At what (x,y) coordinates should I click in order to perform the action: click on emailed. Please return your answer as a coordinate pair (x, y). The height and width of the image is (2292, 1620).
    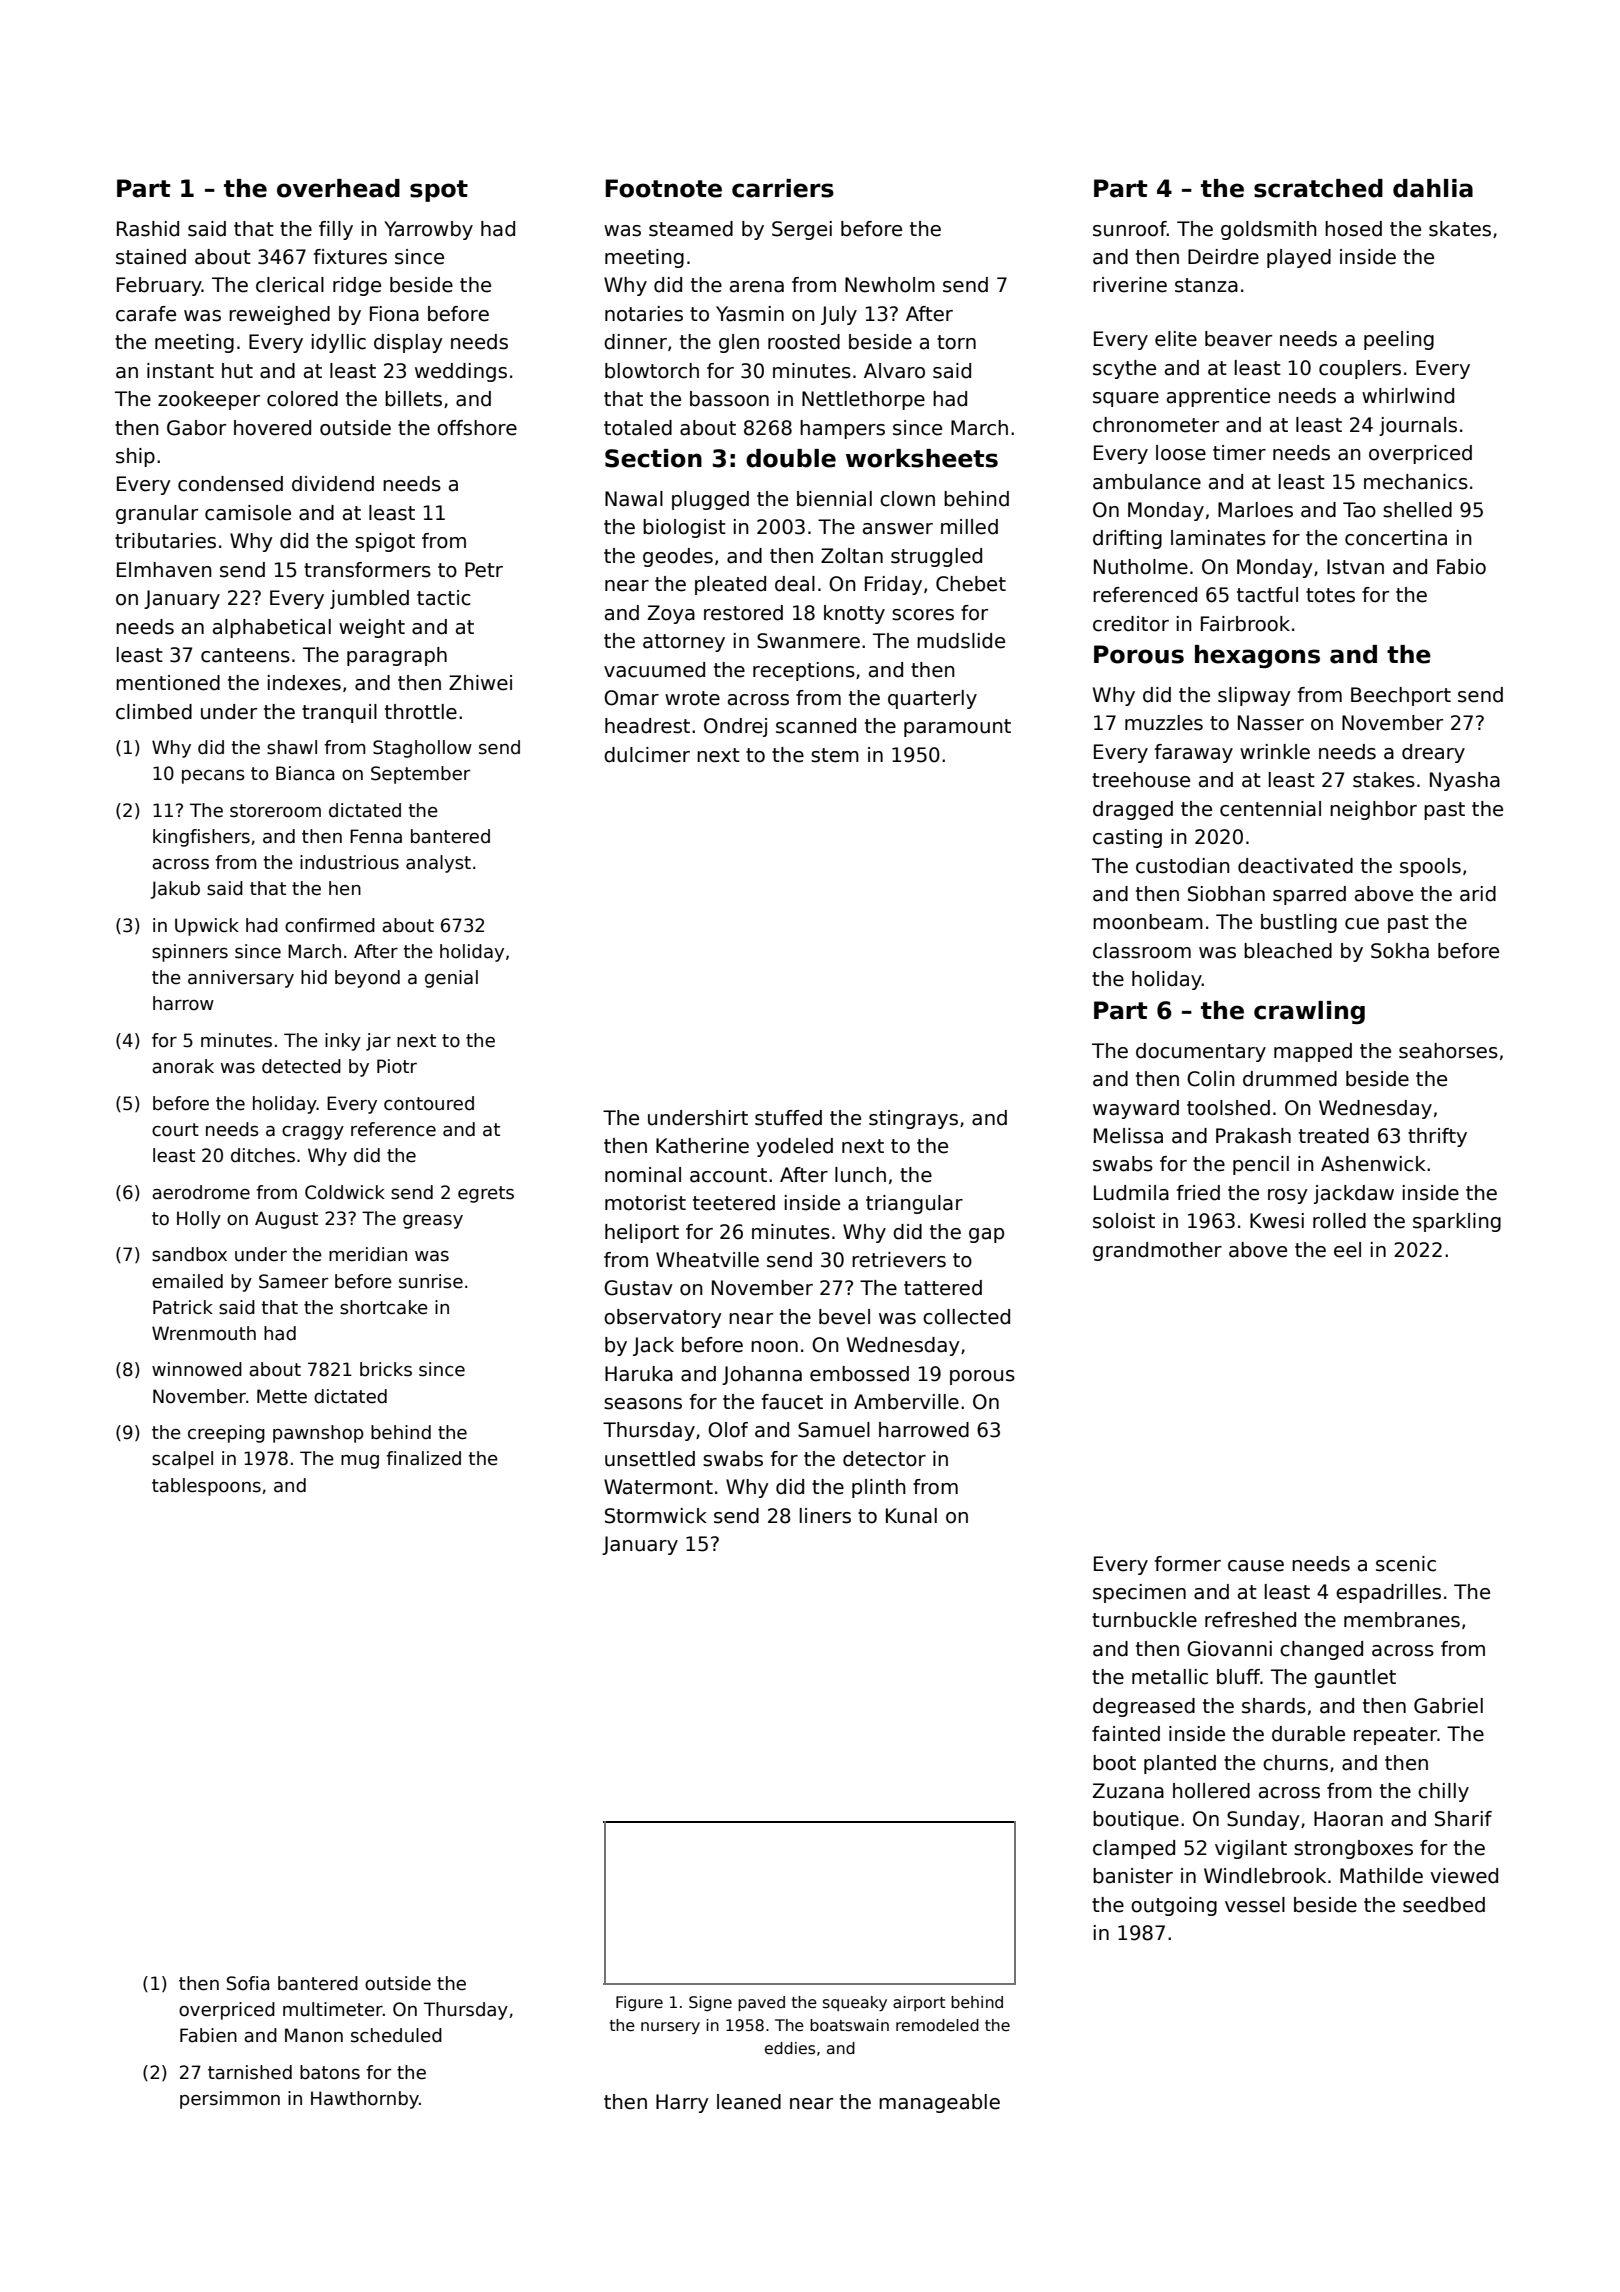
    Looking at the image, I should click on (187, 1281).
